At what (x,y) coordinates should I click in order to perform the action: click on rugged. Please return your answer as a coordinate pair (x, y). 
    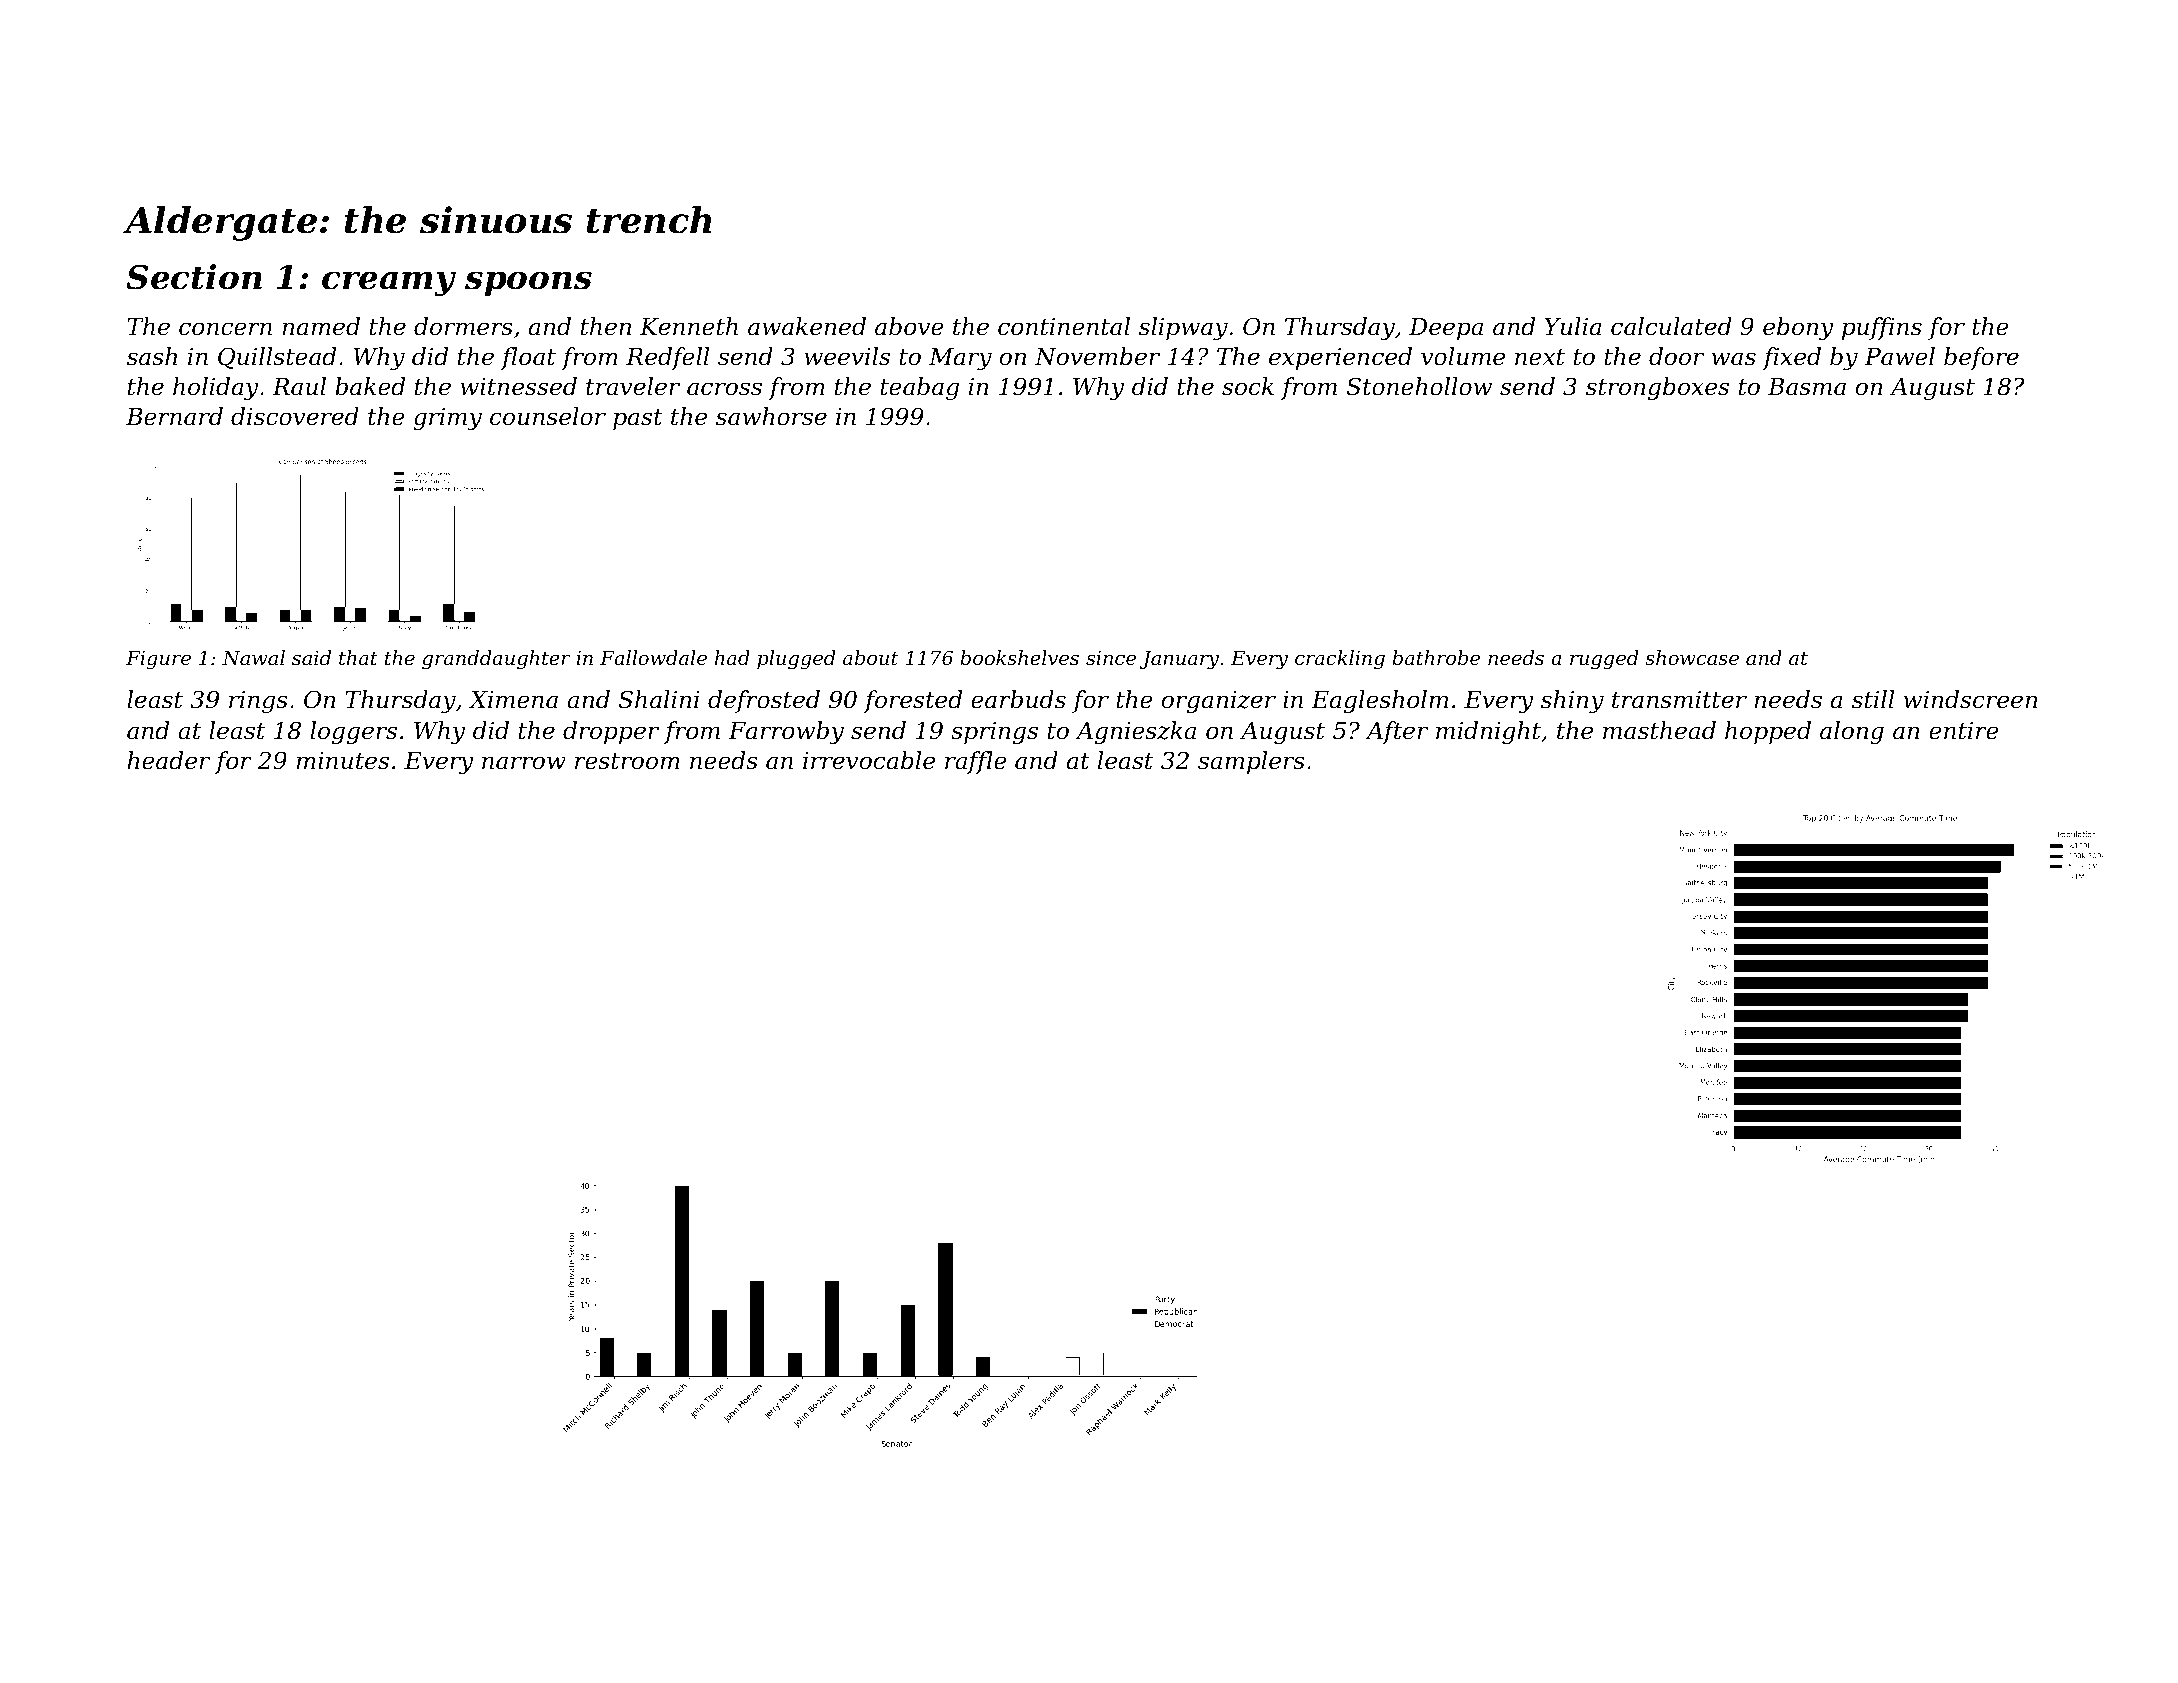
    Looking at the image, I should click on (1604, 660).
